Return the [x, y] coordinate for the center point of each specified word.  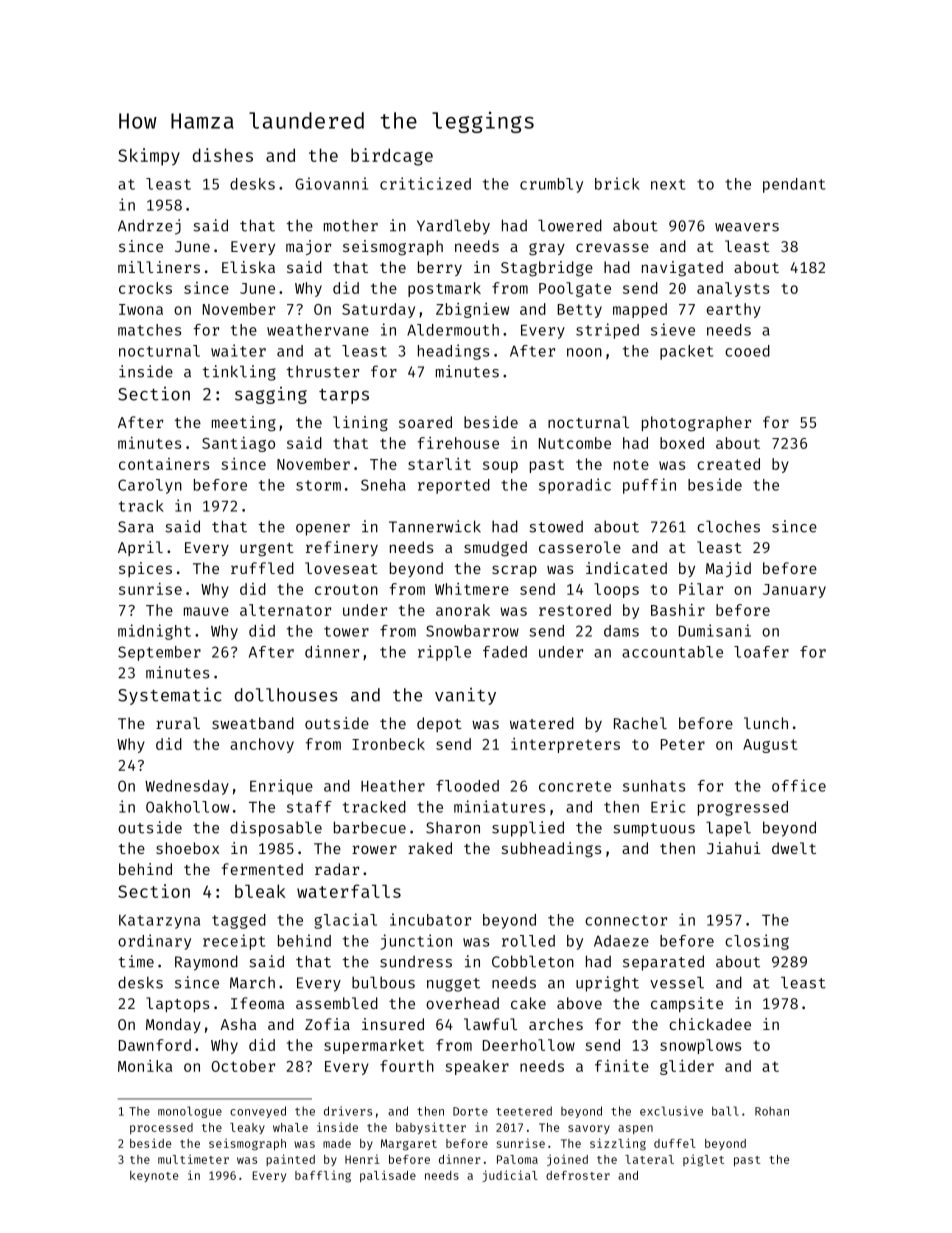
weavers [747, 227]
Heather [393, 786]
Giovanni [331, 183]
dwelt [794, 848]
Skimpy [149, 157]
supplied [528, 829]
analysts [733, 289]
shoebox [187, 848]
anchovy [262, 745]
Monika [145, 1066]
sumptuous [654, 830]
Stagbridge [547, 269]
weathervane [318, 330]
